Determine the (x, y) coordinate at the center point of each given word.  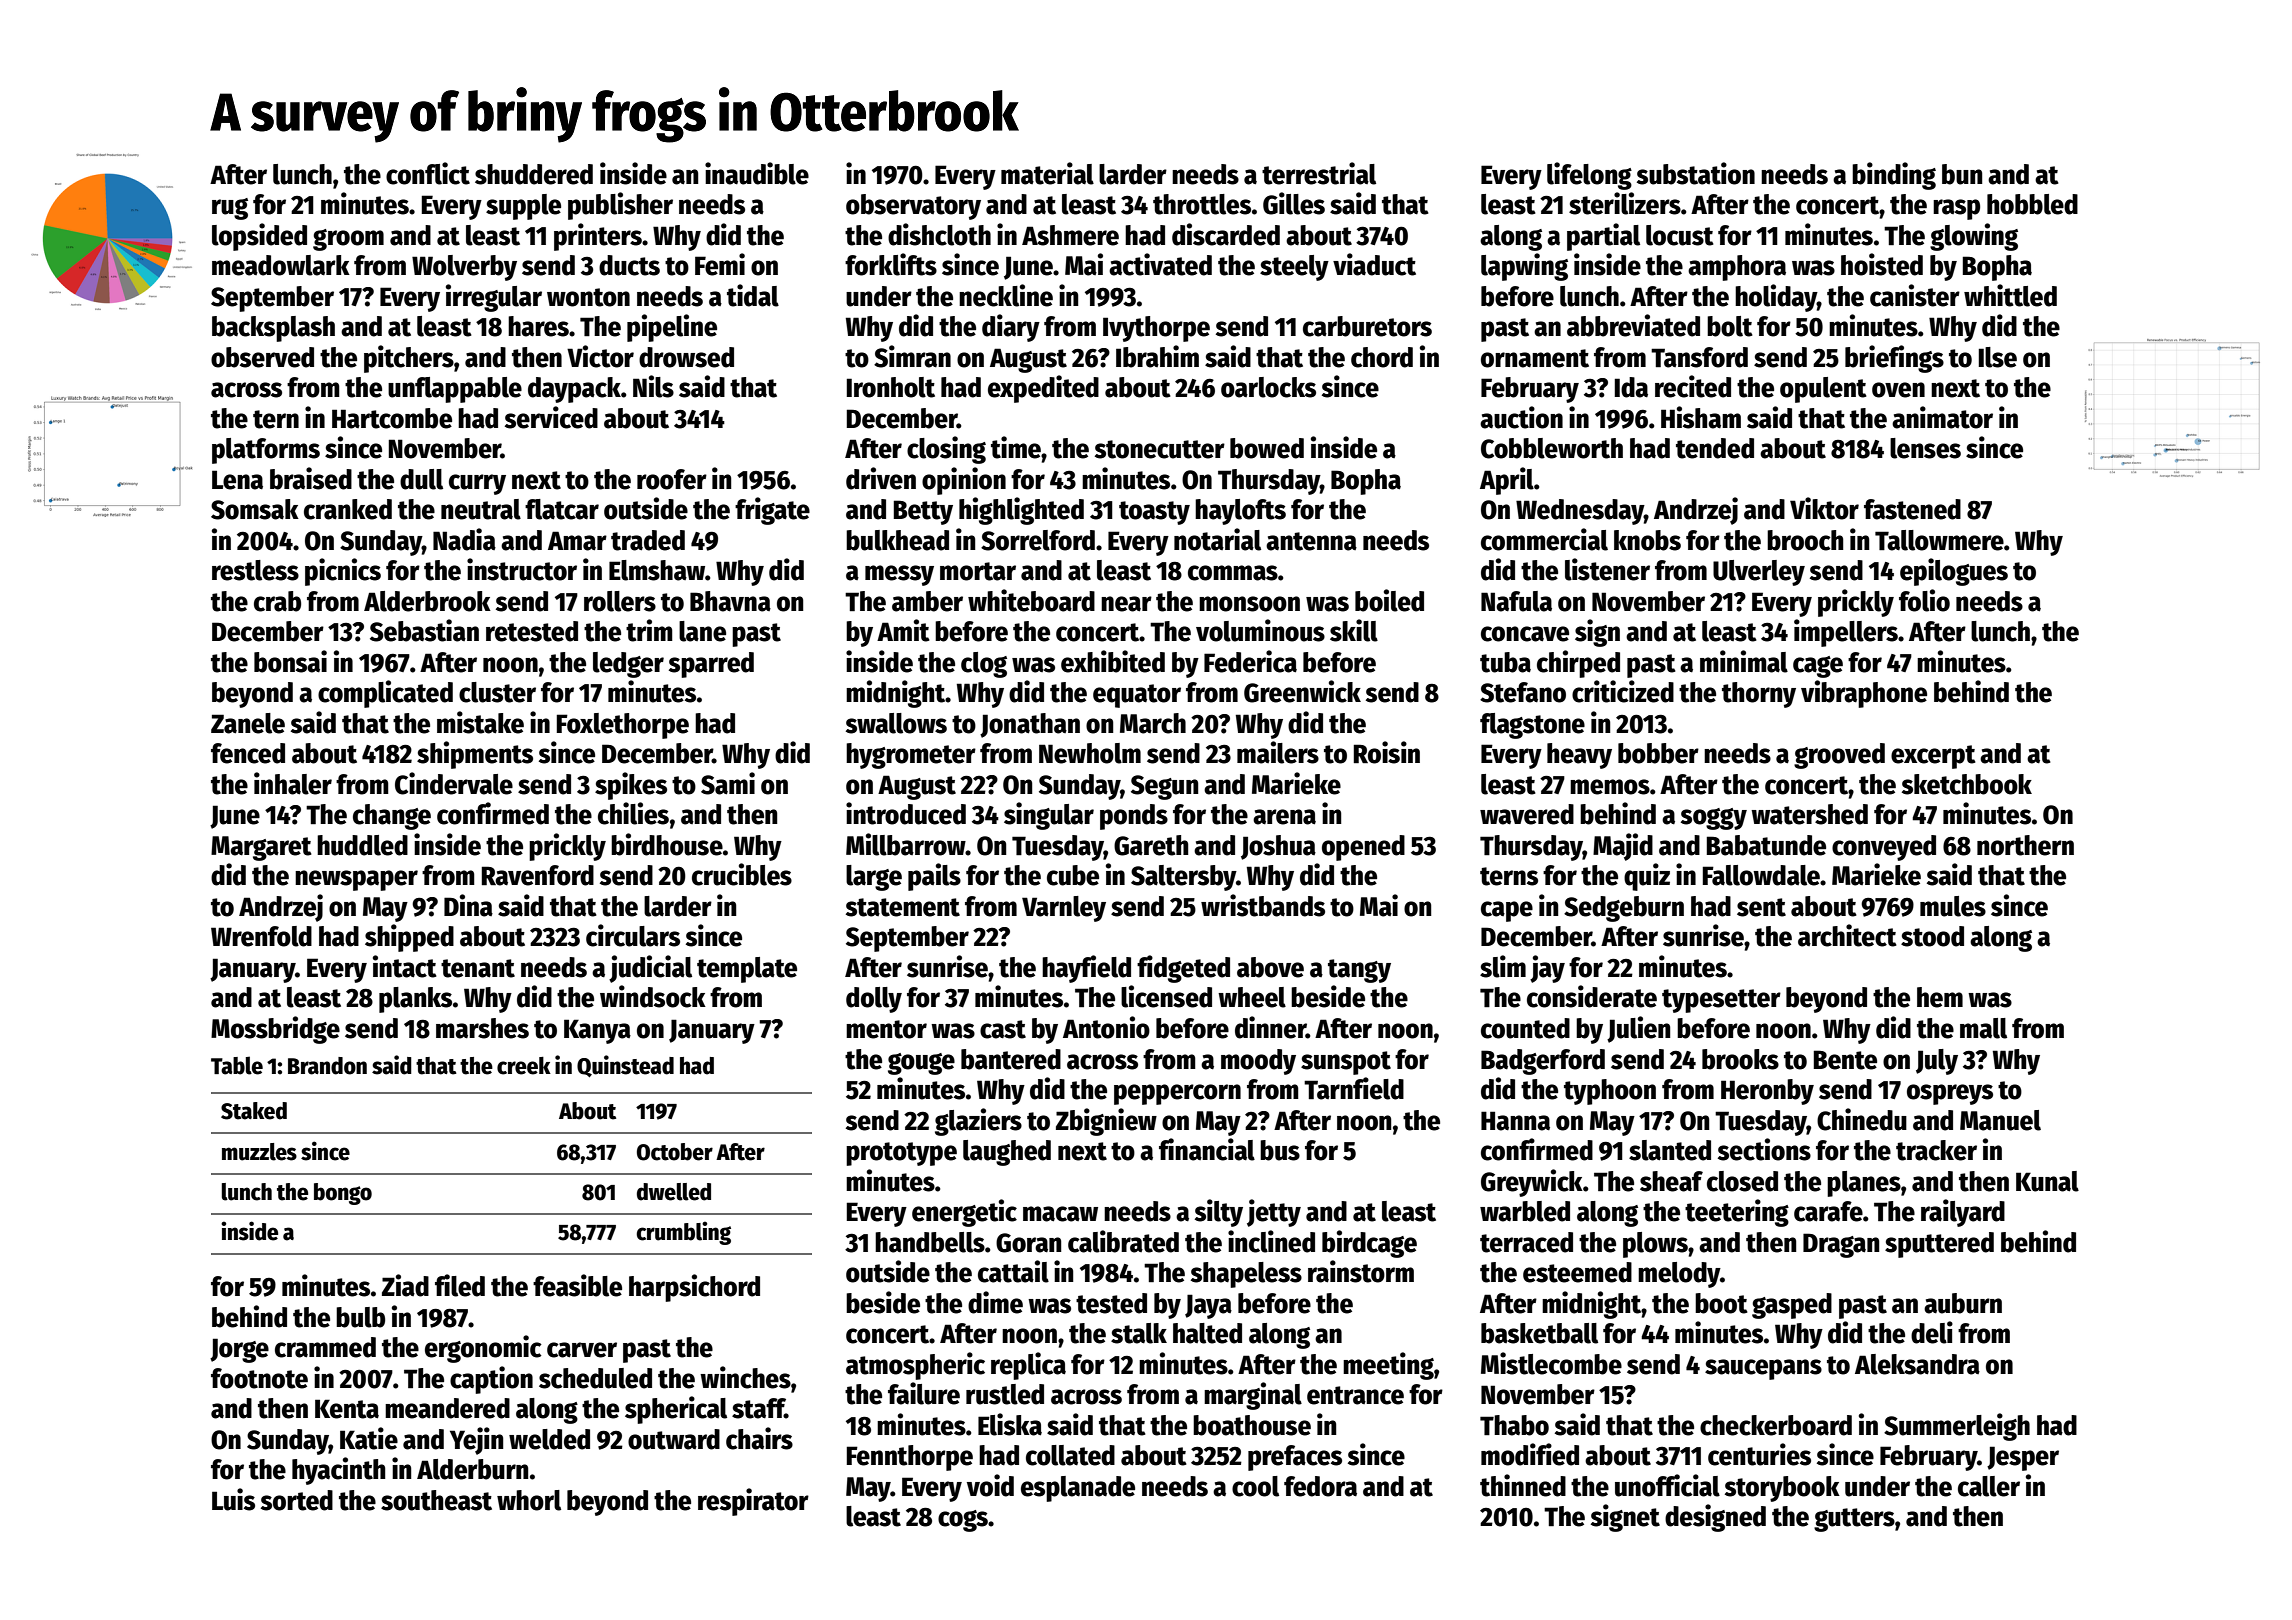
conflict (428, 173)
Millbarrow (906, 844)
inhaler (293, 783)
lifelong (1589, 176)
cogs (963, 1521)
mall (1983, 1028)
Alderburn (472, 1469)
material (1047, 173)
